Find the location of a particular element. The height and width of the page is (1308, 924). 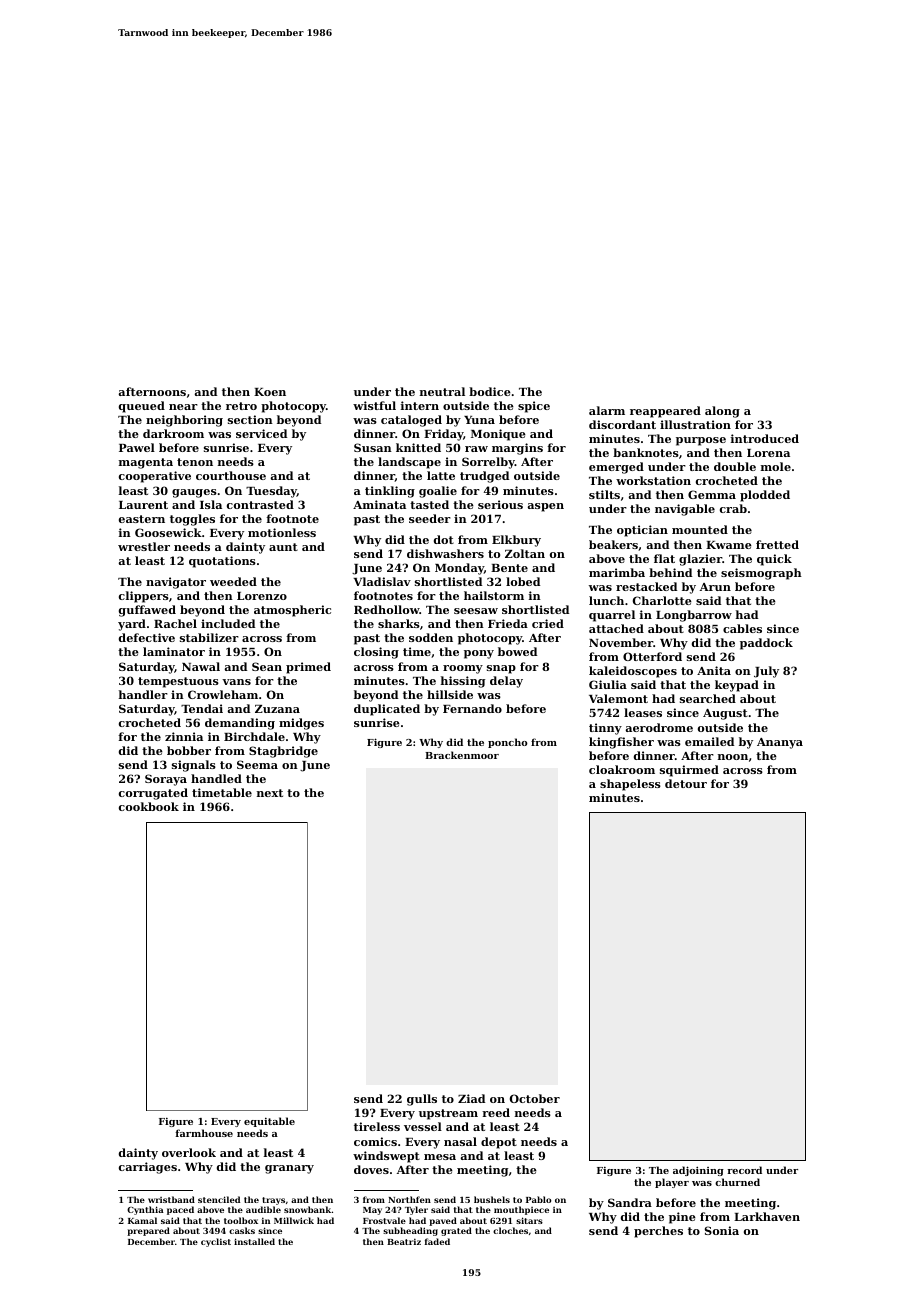

mesa is located at coordinates (440, 1157).
